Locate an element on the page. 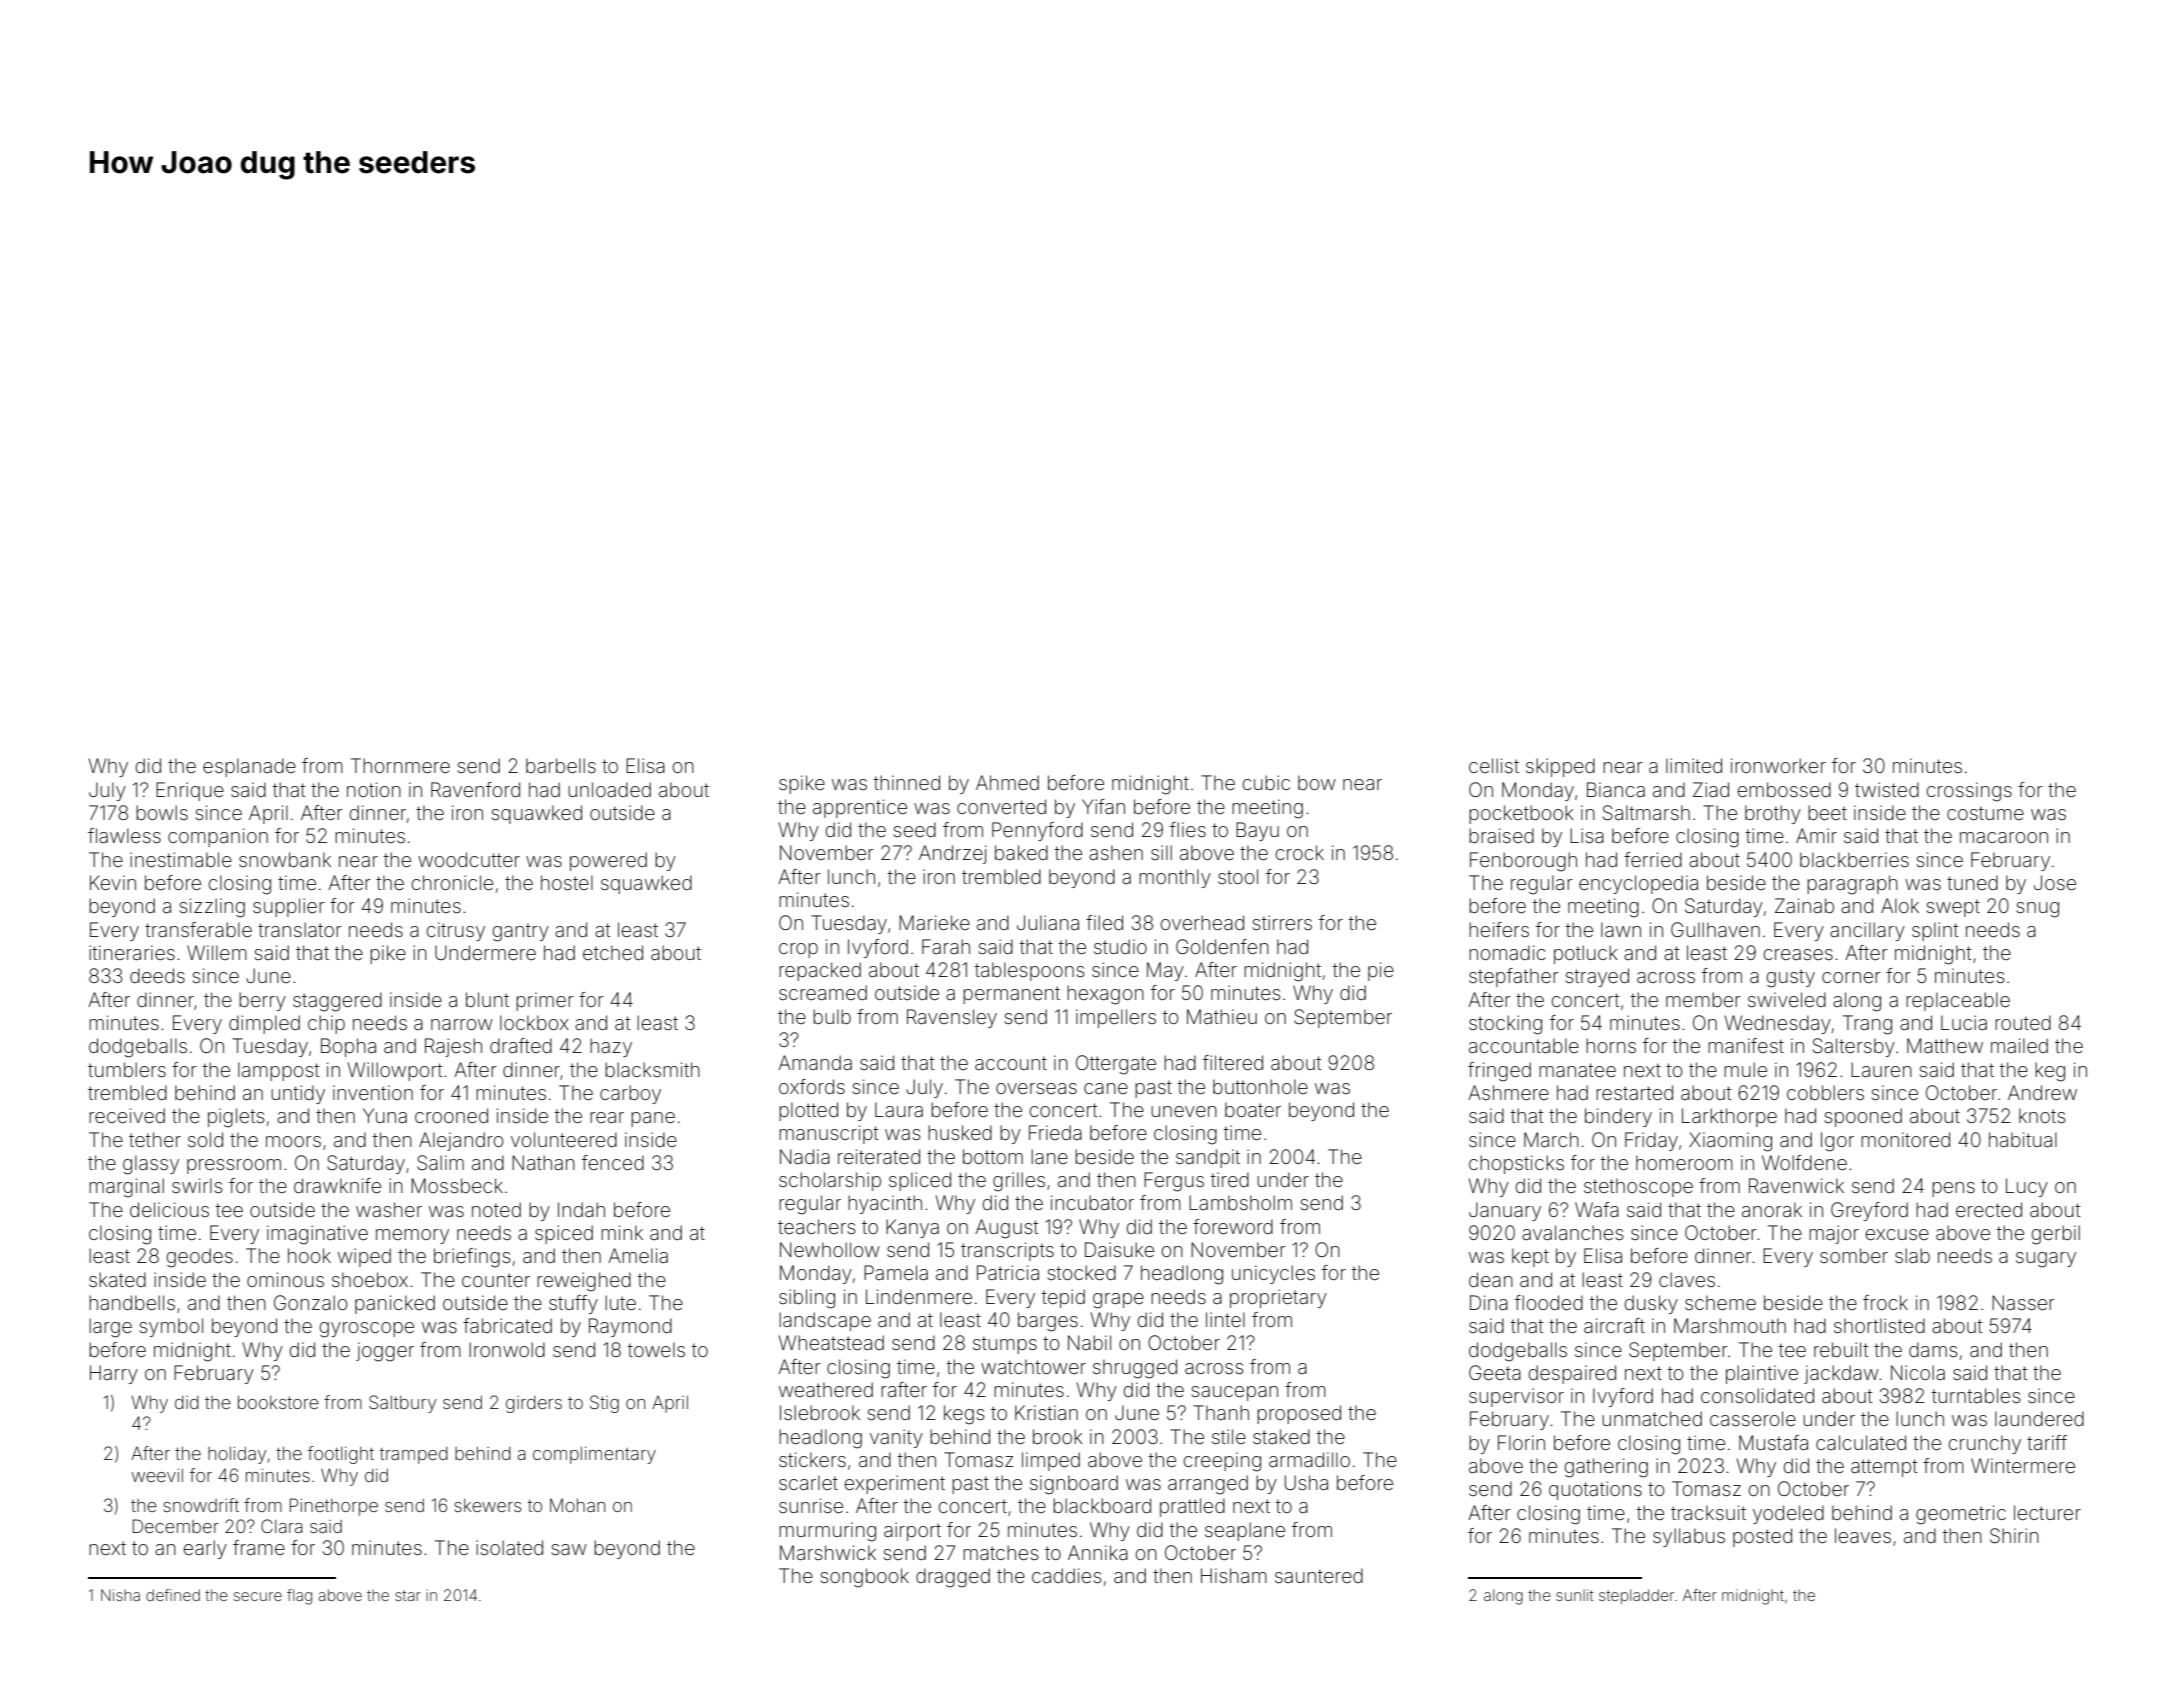 The width and height of the document is (2178, 1683). spliced is located at coordinates (920, 1181).
